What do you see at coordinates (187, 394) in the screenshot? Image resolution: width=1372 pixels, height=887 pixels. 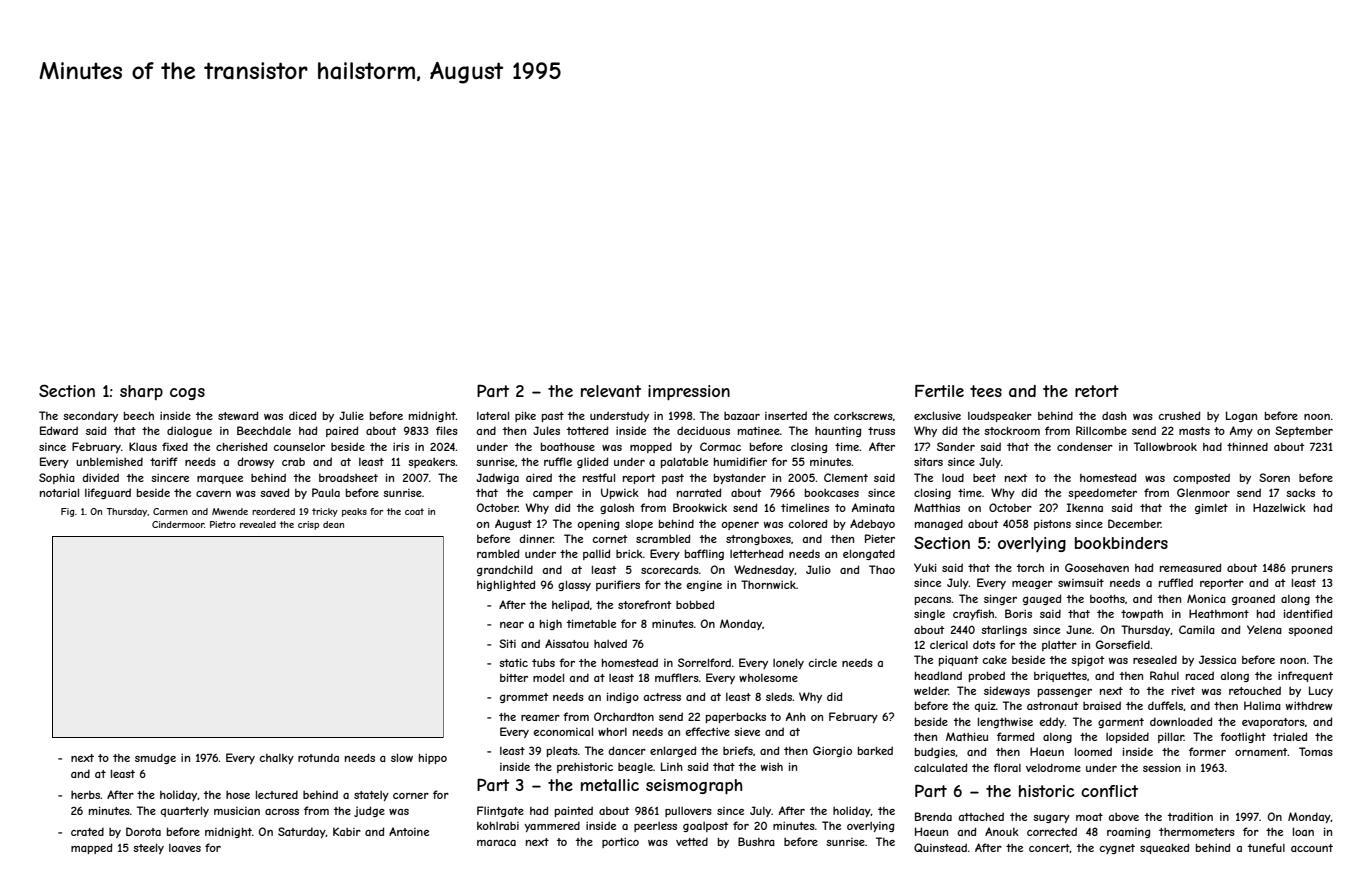 I see `cogs` at bounding box center [187, 394].
